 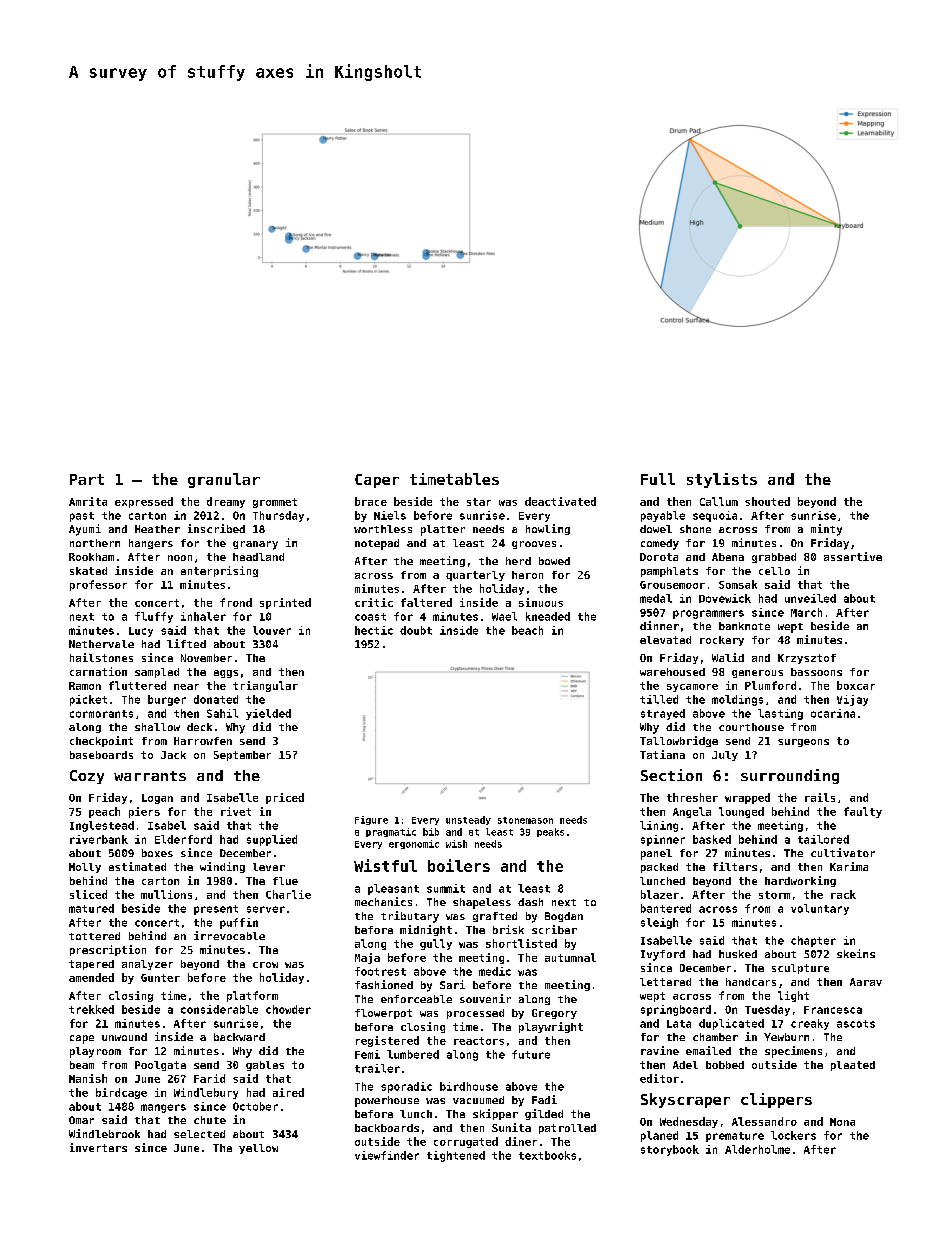 I want to click on yellow, so click(x=258, y=1149).
